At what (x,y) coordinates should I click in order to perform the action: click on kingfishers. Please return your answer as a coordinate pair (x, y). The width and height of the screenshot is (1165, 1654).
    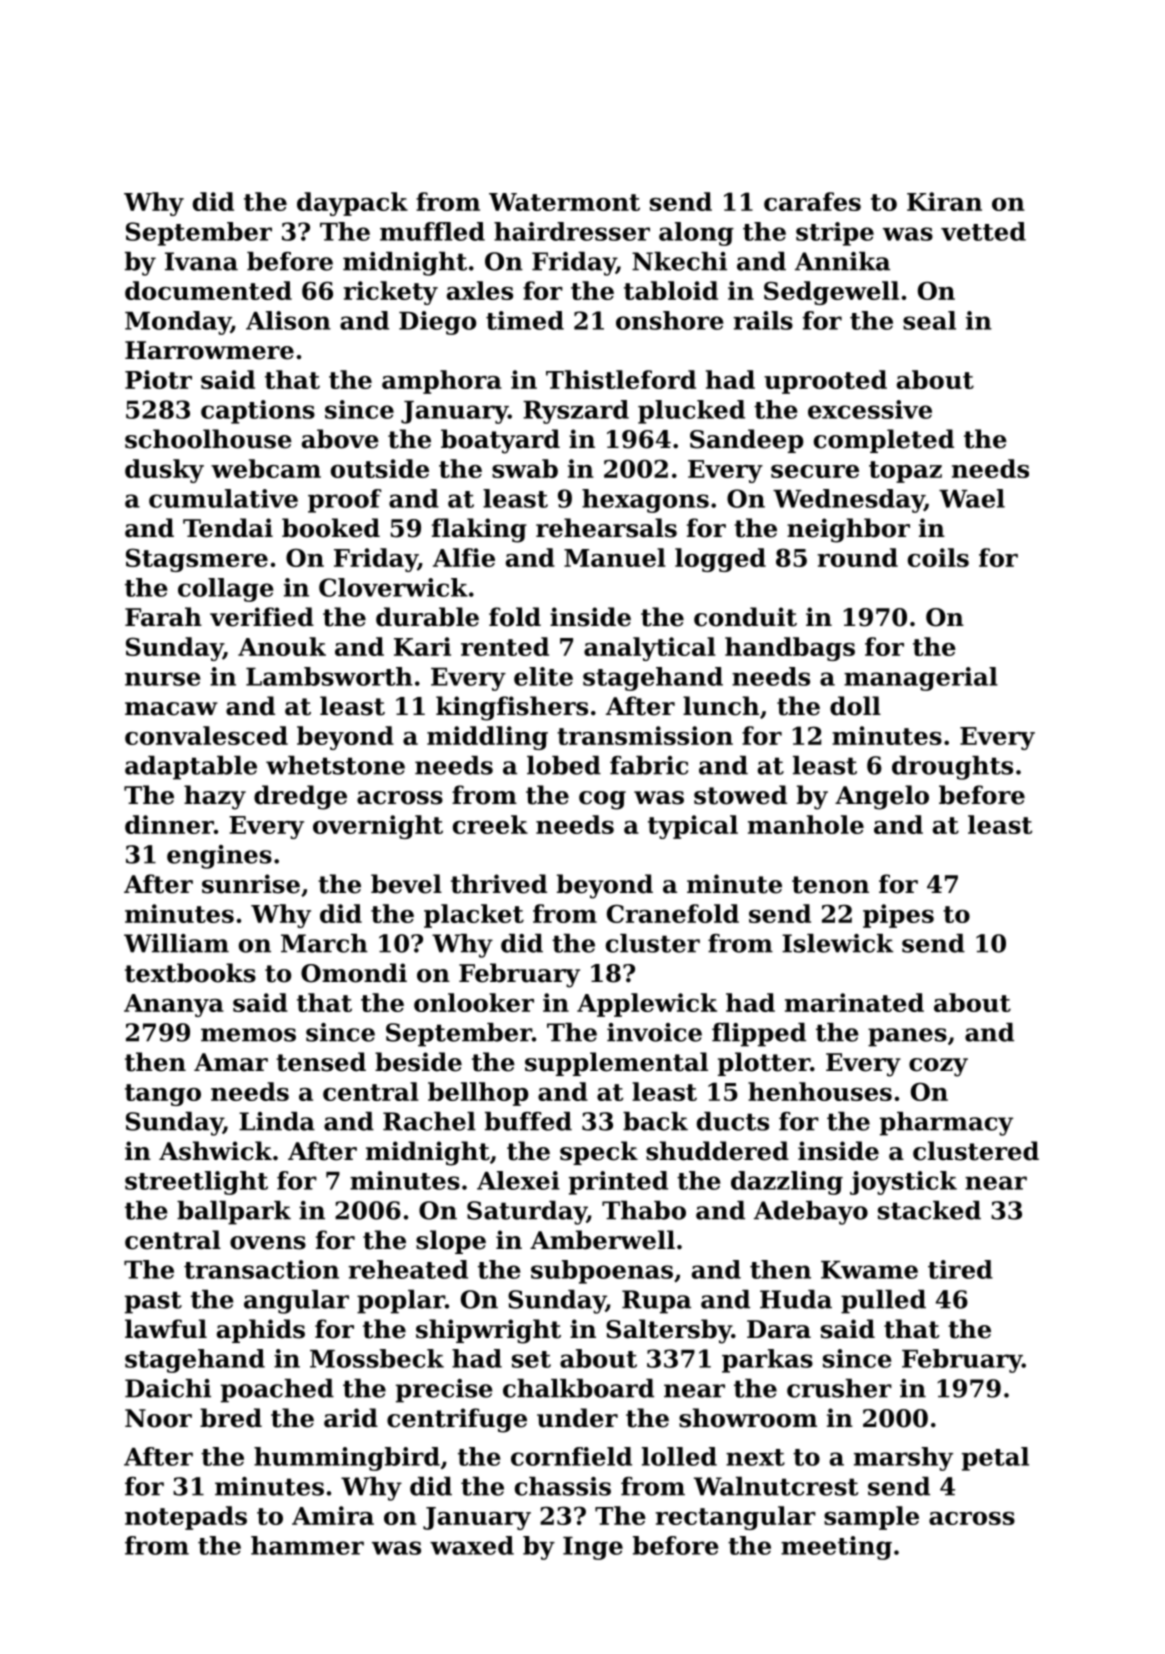
    Looking at the image, I should click on (512, 708).
